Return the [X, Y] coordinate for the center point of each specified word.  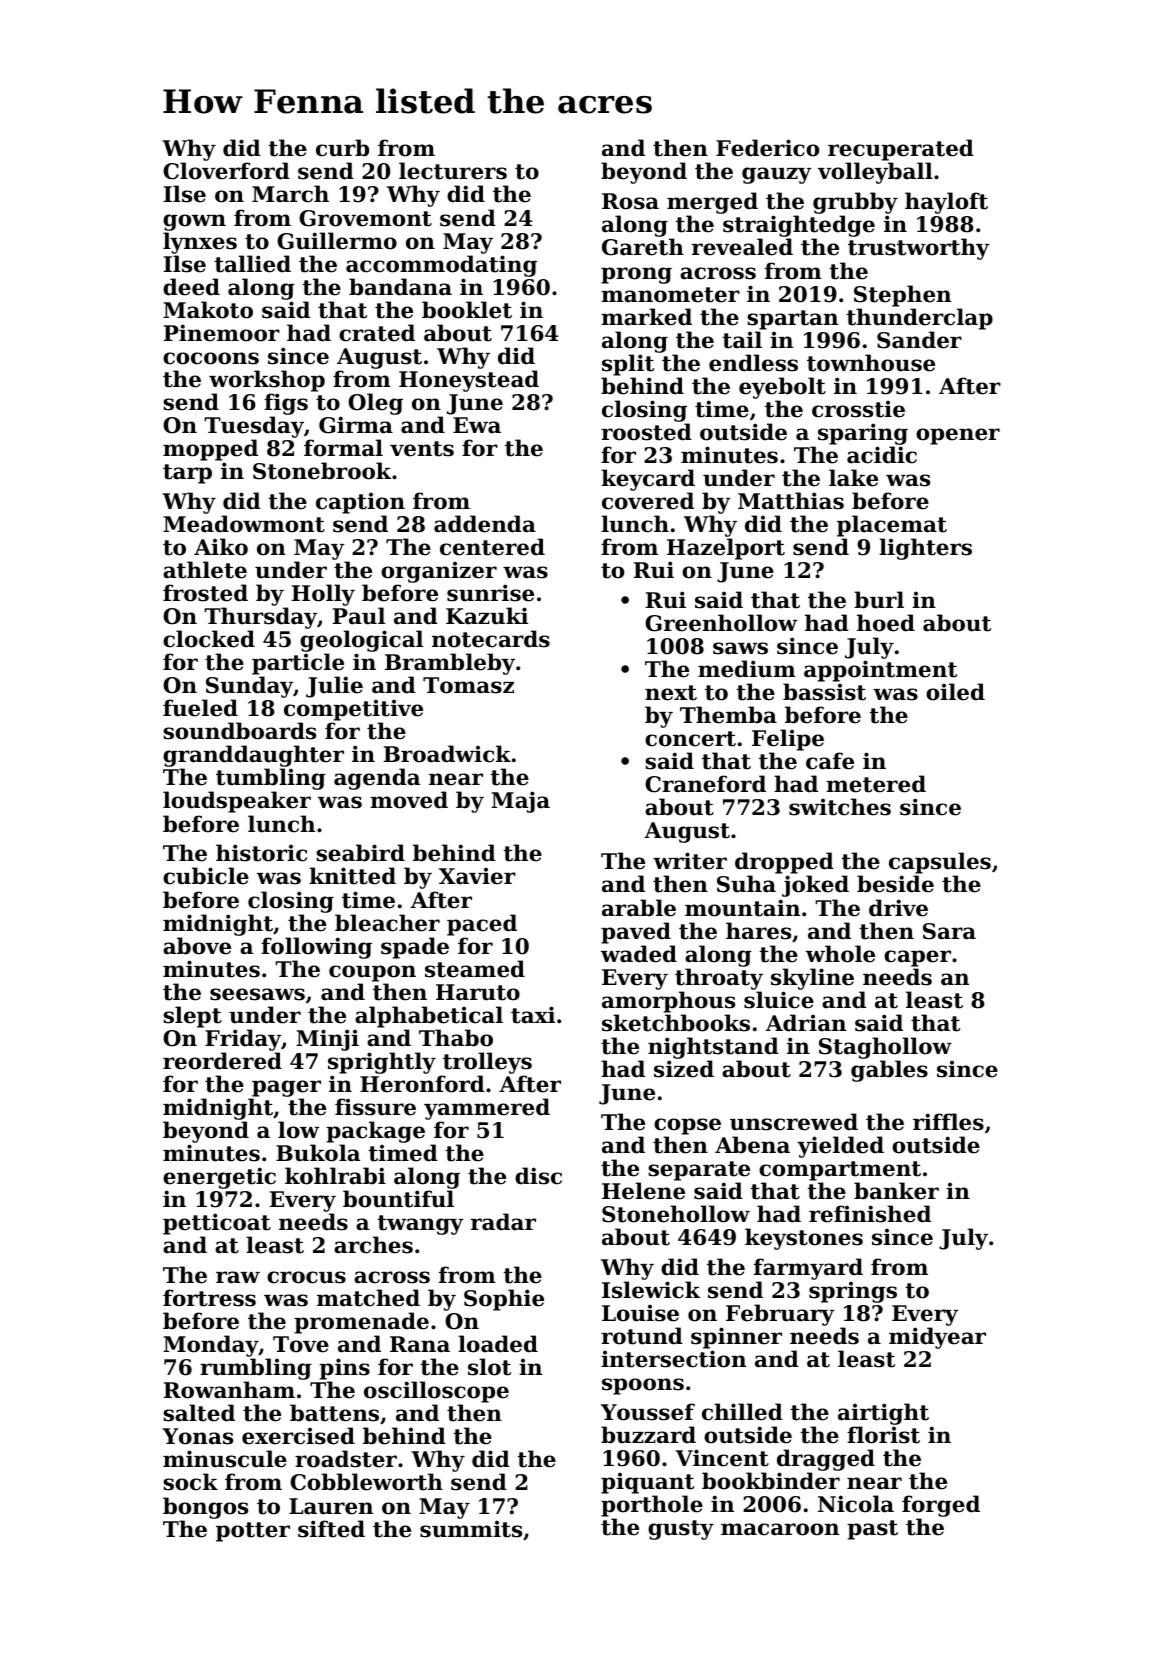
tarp [187, 474]
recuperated [901, 150]
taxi [533, 1015]
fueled [200, 708]
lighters [925, 549]
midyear [937, 1338]
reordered [222, 1061]
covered [648, 501]
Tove [301, 1344]
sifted [331, 1529]
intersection [673, 1359]
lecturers [453, 171]
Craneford [705, 784]
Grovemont [365, 218]
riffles [948, 1122]
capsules [940, 864]
